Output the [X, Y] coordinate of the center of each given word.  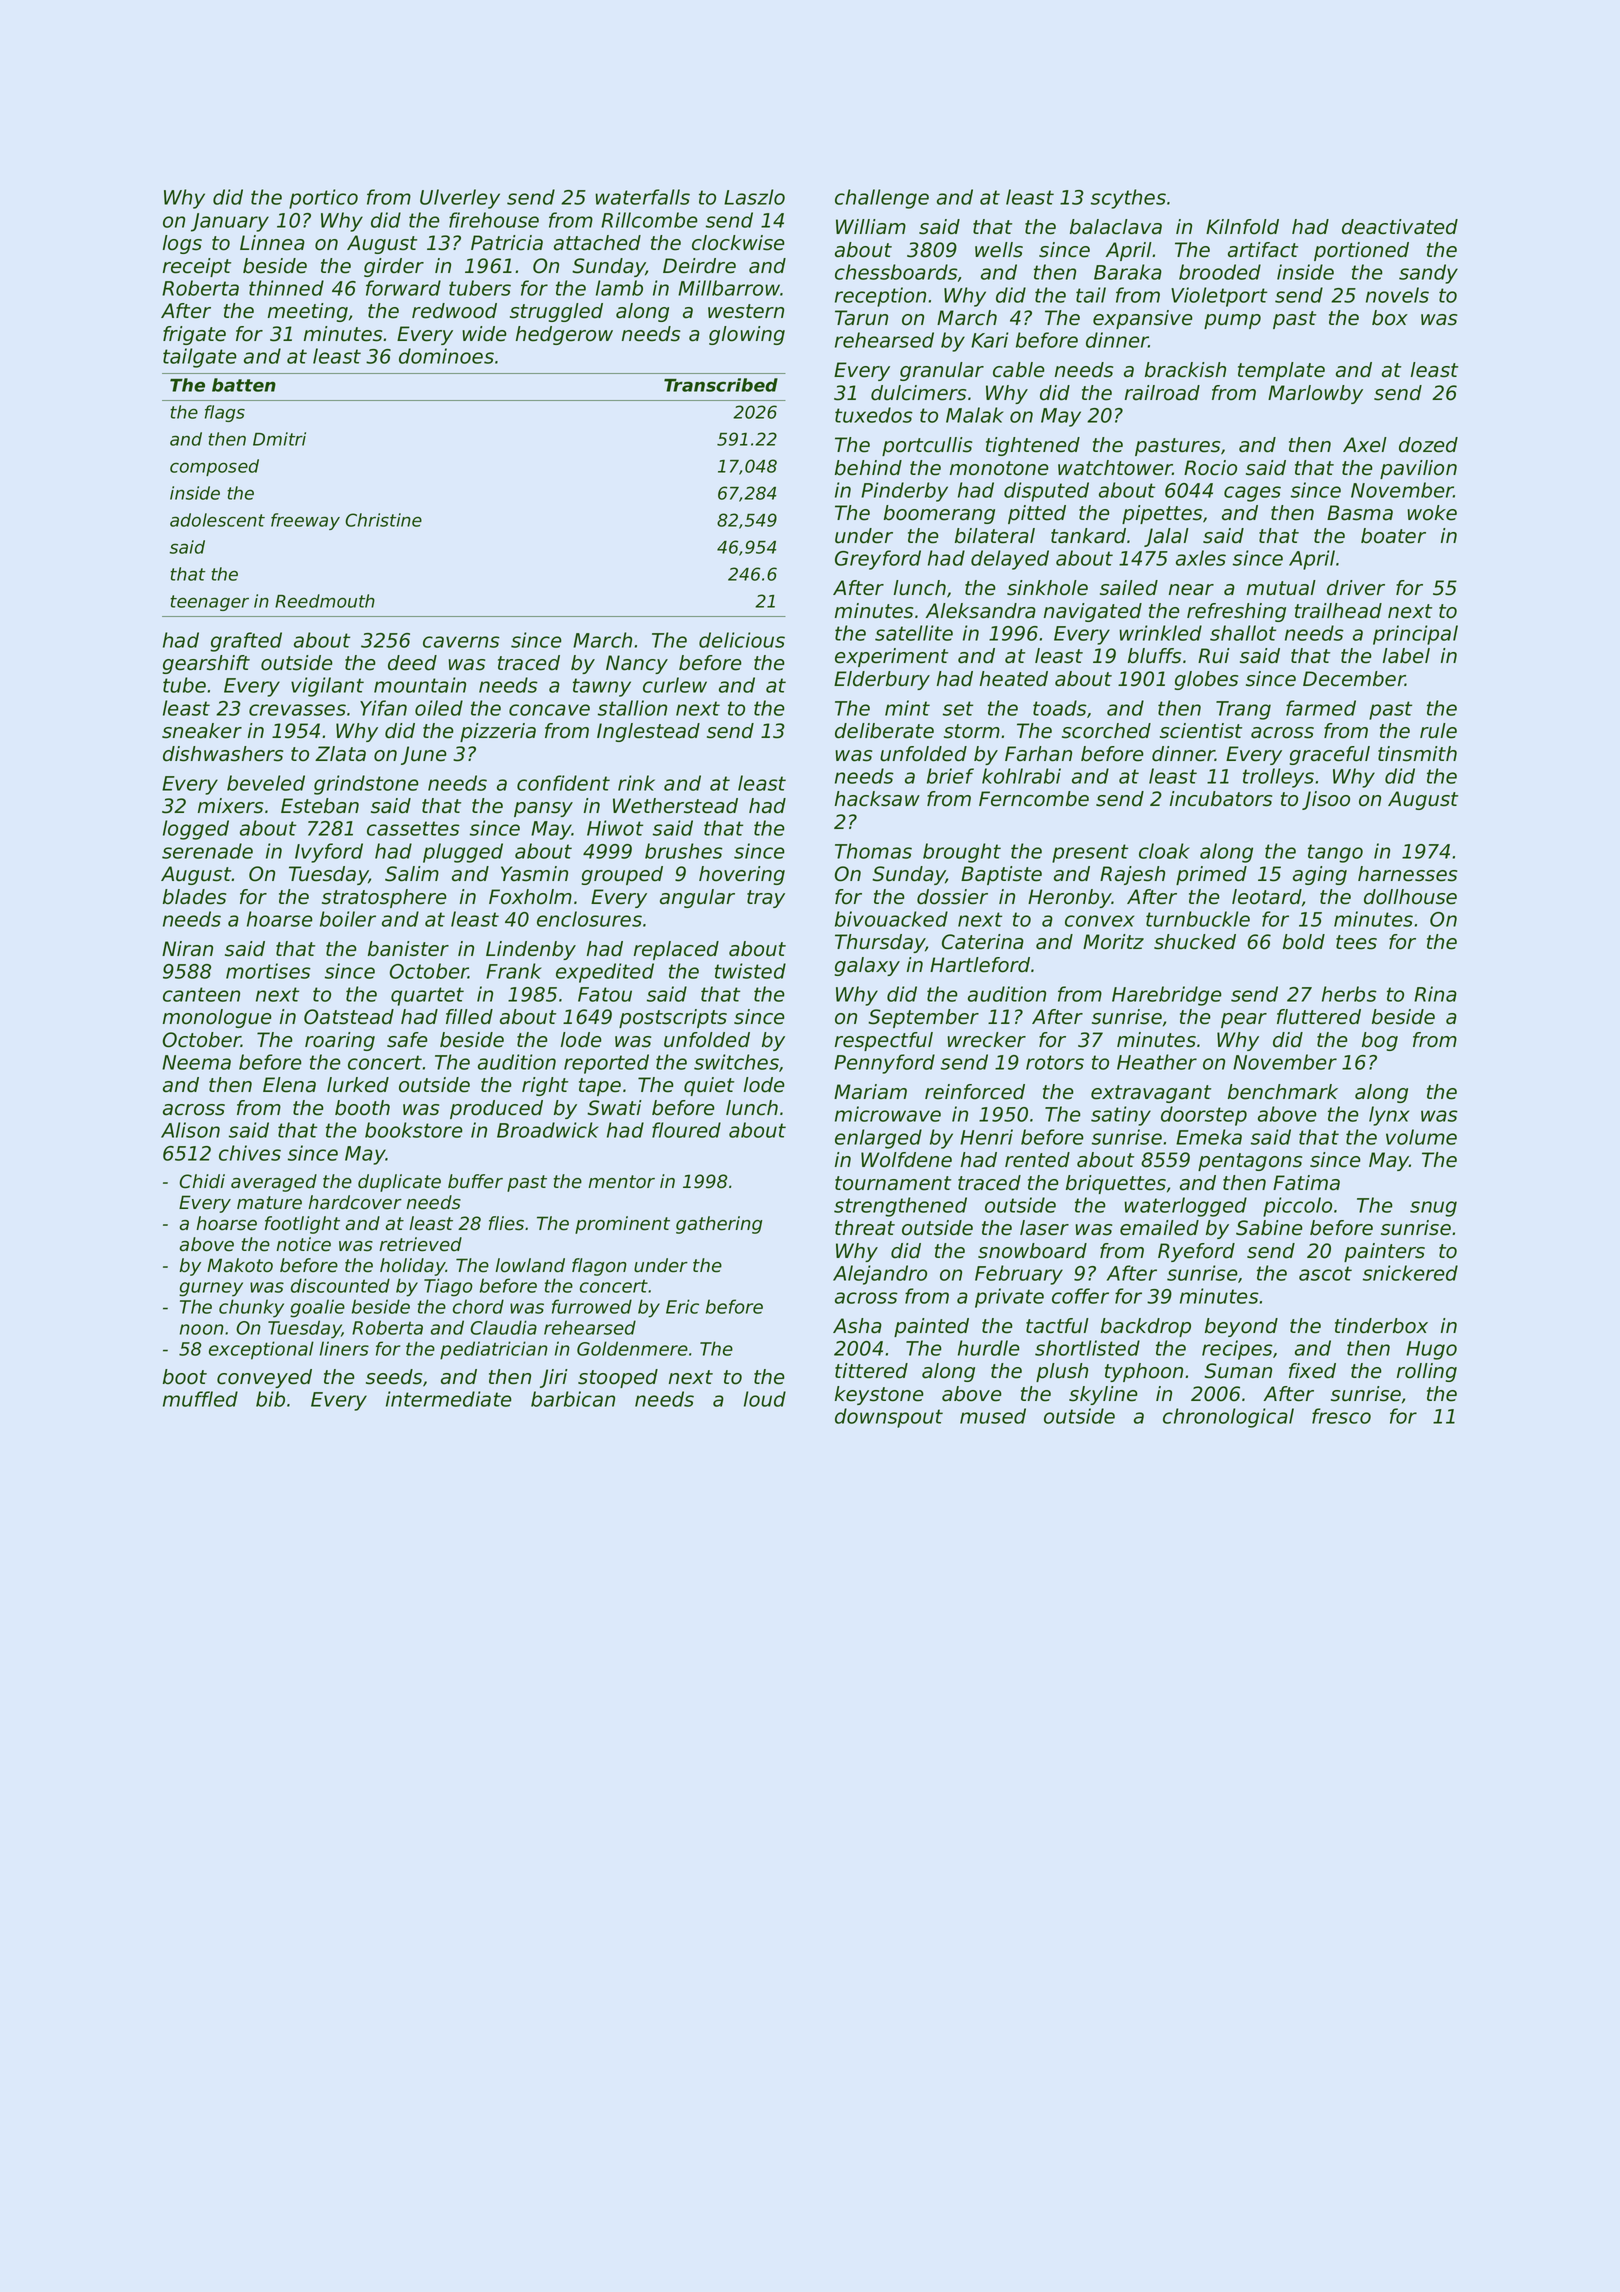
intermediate [449, 1399]
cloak [1164, 851]
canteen [201, 994]
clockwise [738, 243]
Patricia [507, 243]
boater [1393, 536]
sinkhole [1047, 588]
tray [766, 899]
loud [765, 1399]
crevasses [297, 710]
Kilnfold [1242, 227]
